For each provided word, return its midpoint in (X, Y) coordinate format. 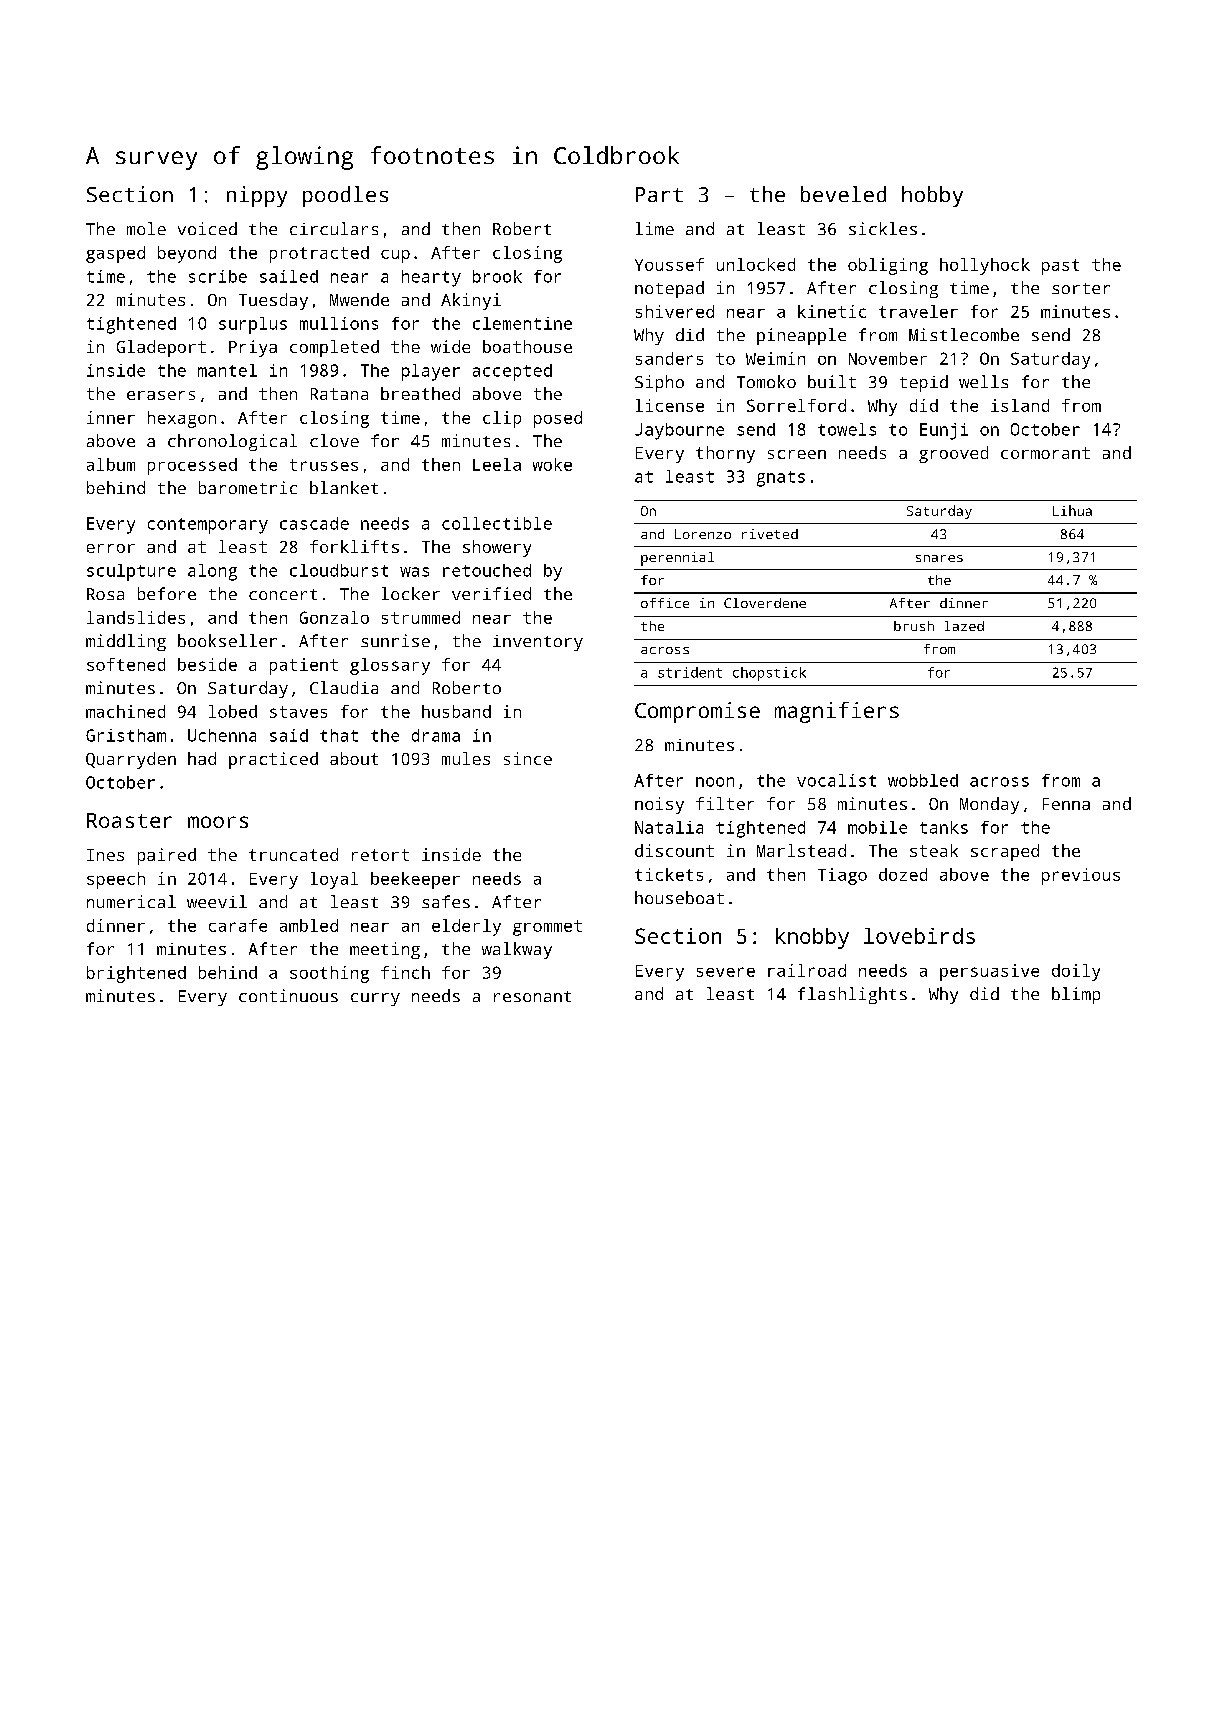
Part (659, 194)
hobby (932, 196)
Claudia (344, 687)
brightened (136, 974)
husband (456, 711)
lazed (964, 626)
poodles (345, 196)
